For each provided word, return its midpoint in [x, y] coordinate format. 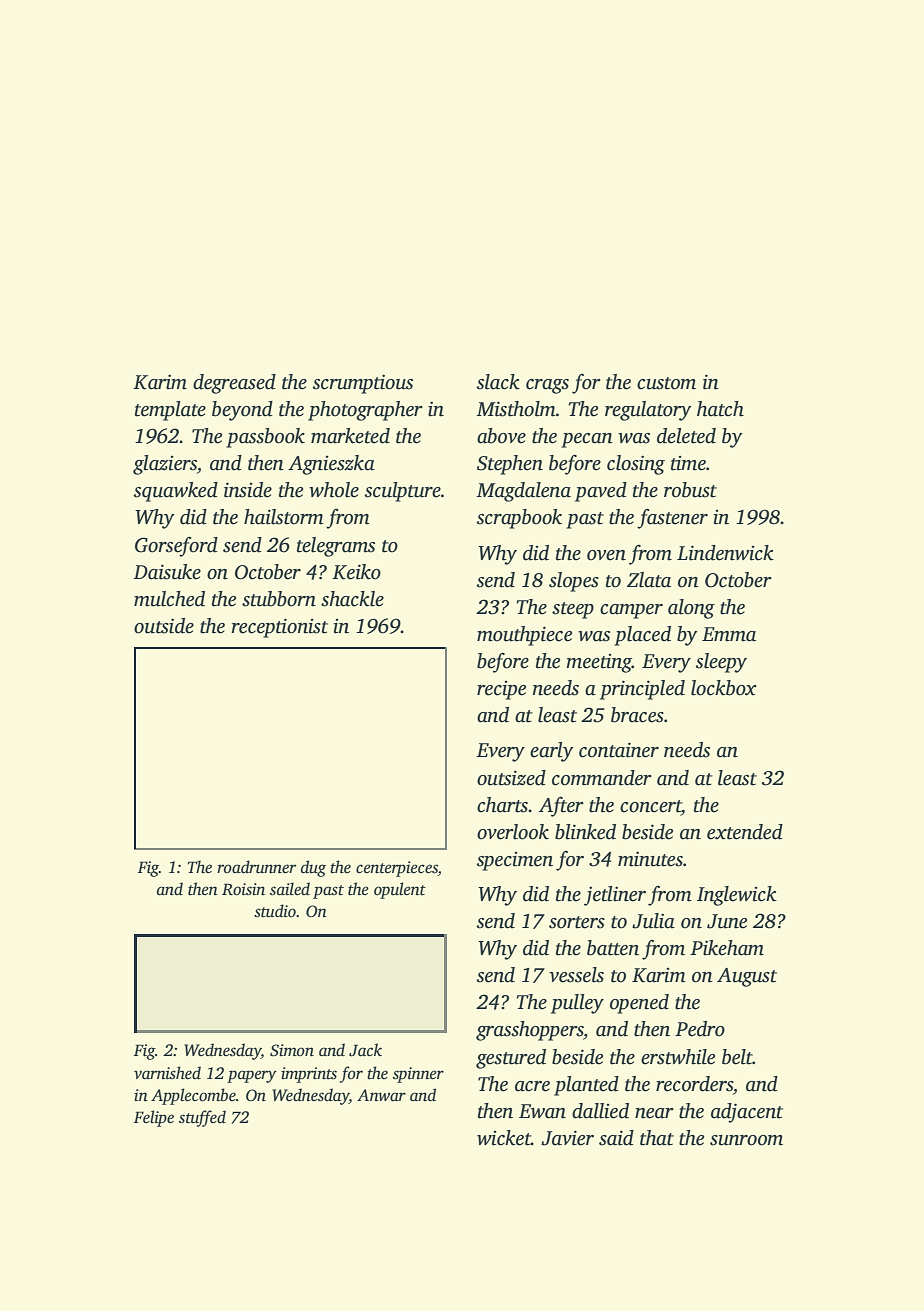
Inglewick [737, 896]
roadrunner [256, 867]
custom [666, 383]
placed [642, 636]
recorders [694, 1084]
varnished [167, 1073]
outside [164, 626]
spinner [418, 1075]
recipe [501, 690]
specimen [515, 861]
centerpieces [397, 869]
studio [275, 911]
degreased [234, 384]
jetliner [615, 896]
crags [547, 386]
